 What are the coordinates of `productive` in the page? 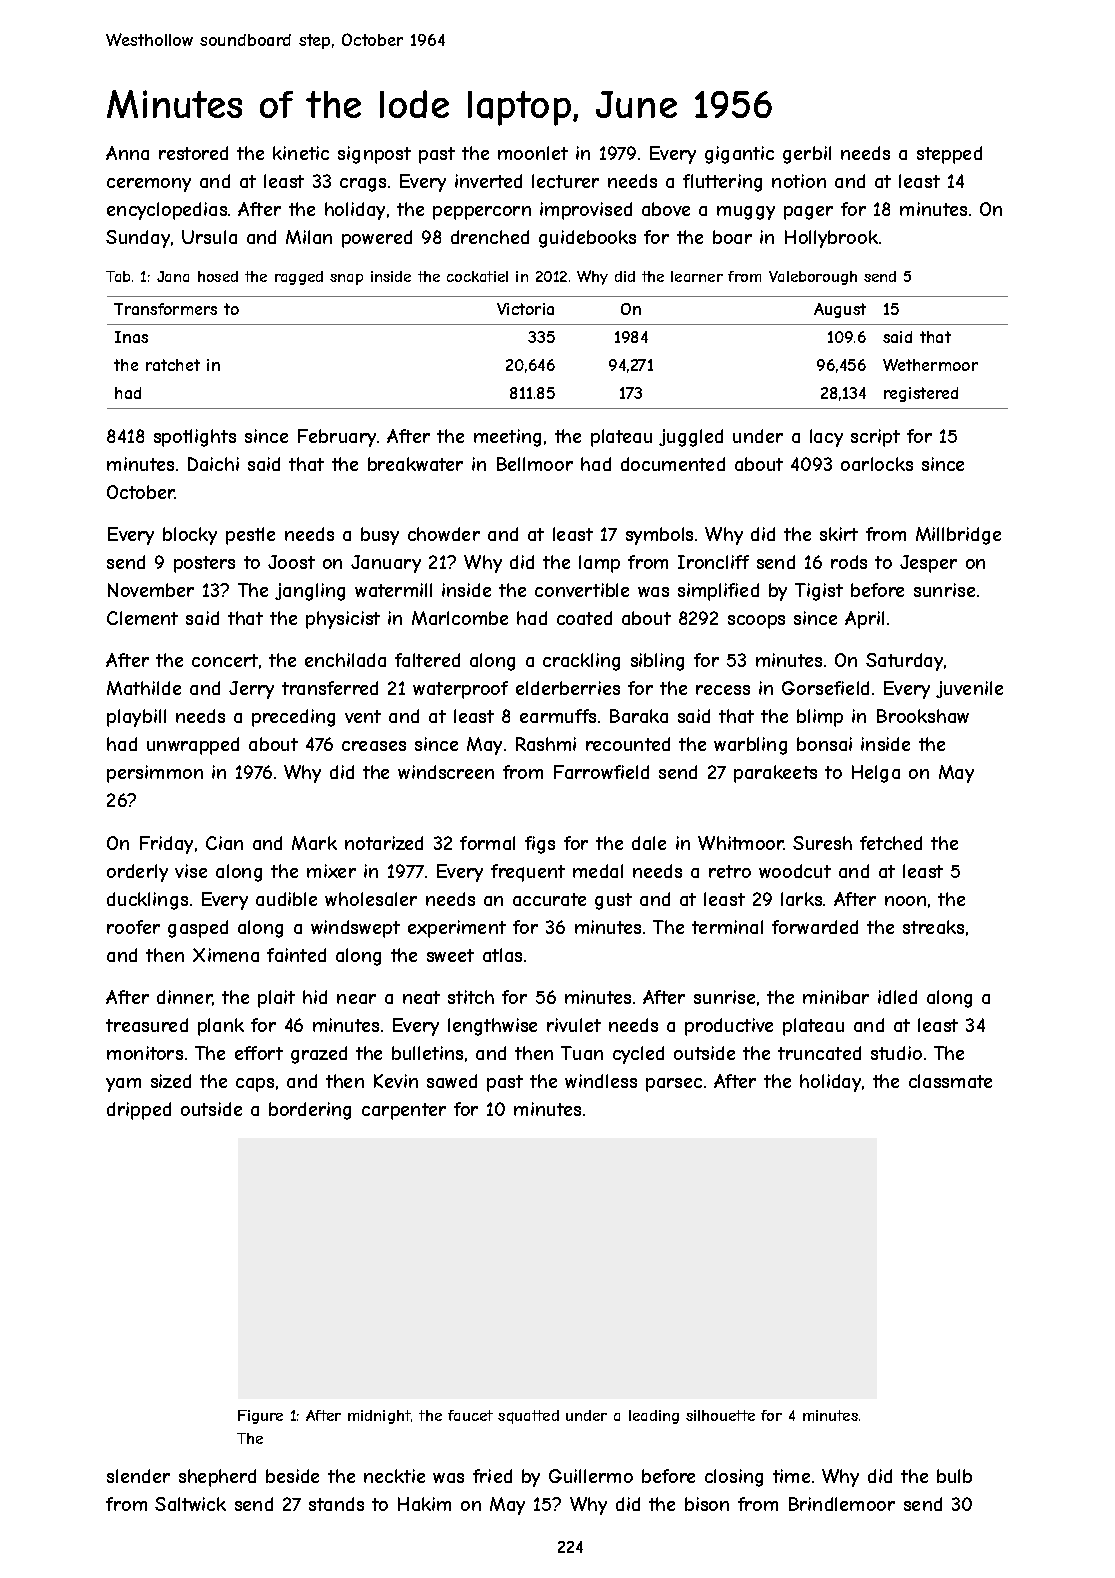 It's located at (729, 1027).
